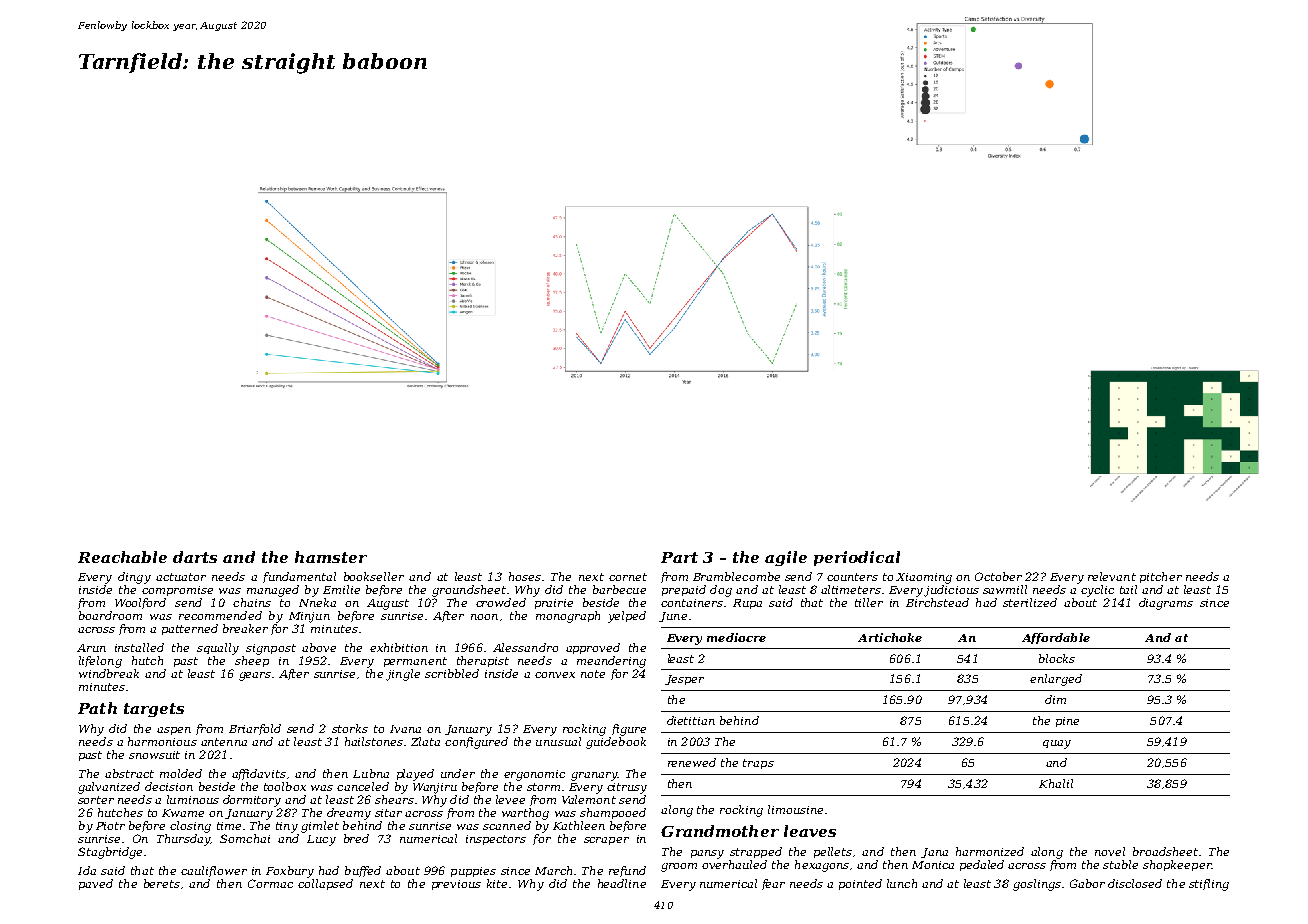 The width and height of the image is (1308, 924). What do you see at coordinates (363, 871) in the image?
I see `buffed` at bounding box center [363, 871].
